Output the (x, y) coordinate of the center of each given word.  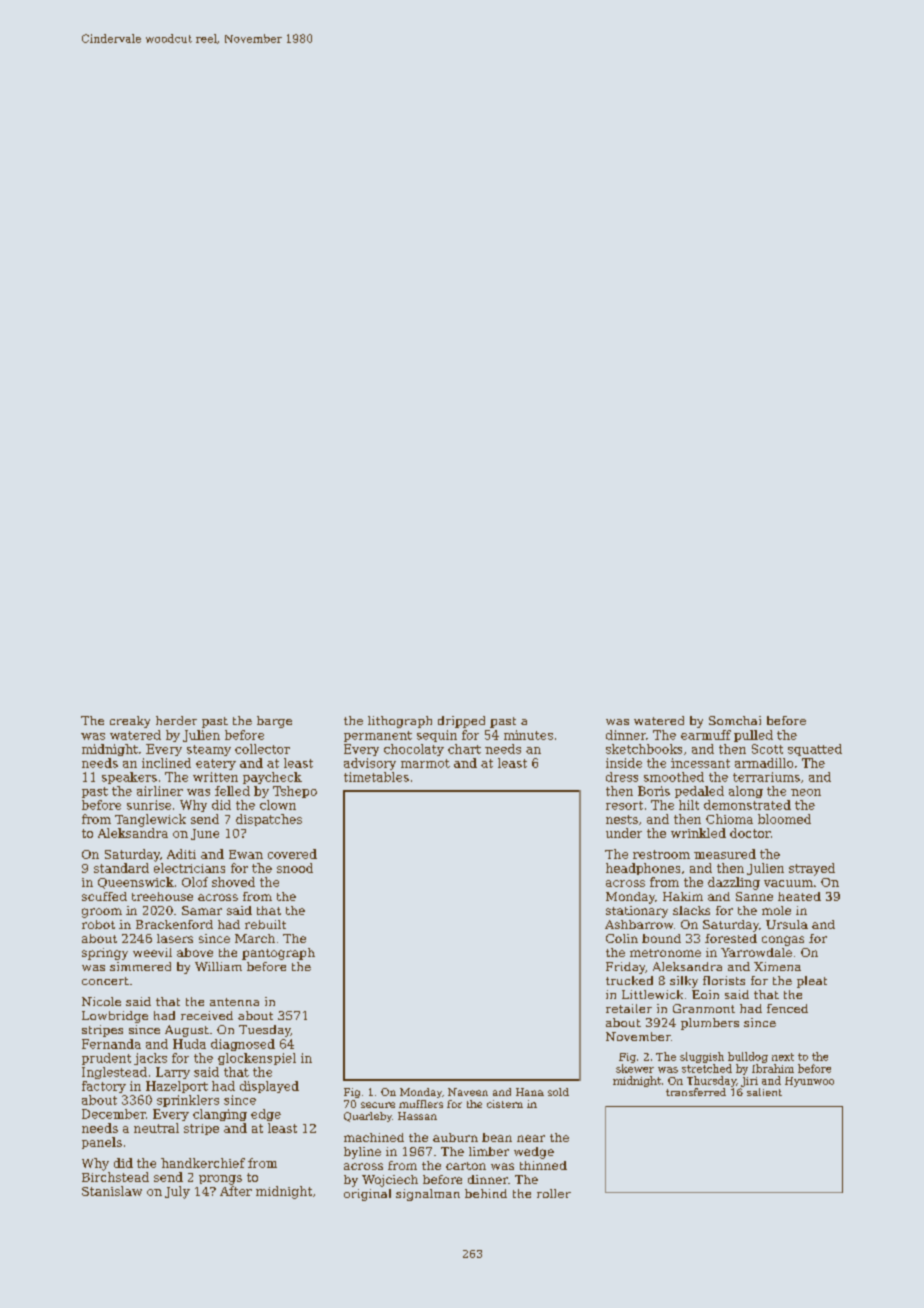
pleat (812, 982)
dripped (461, 722)
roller (554, 1193)
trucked (629, 980)
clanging (220, 1115)
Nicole (101, 1001)
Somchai (735, 720)
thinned (543, 1165)
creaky (130, 722)
